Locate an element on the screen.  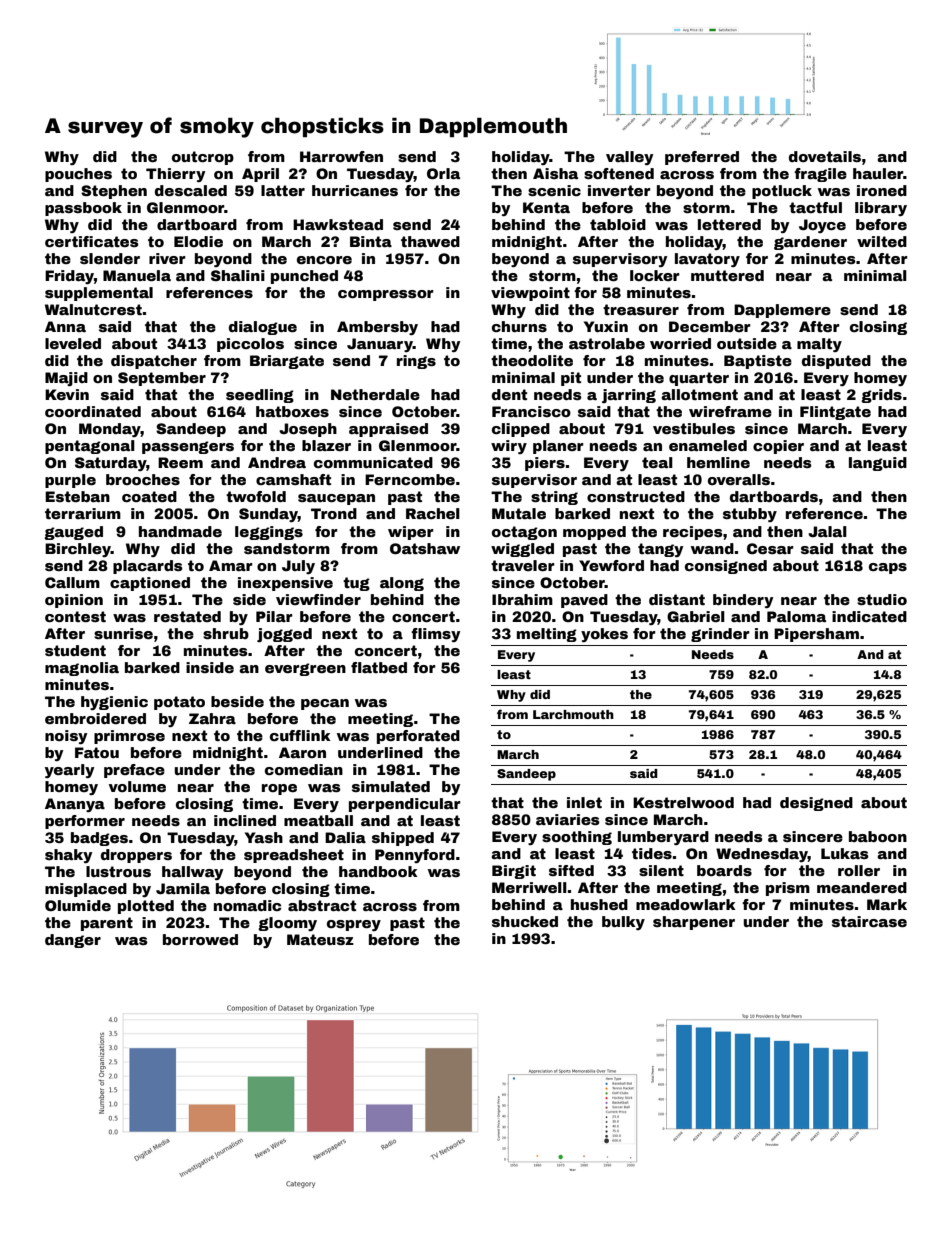
Ibrahim is located at coordinates (522, 599).
